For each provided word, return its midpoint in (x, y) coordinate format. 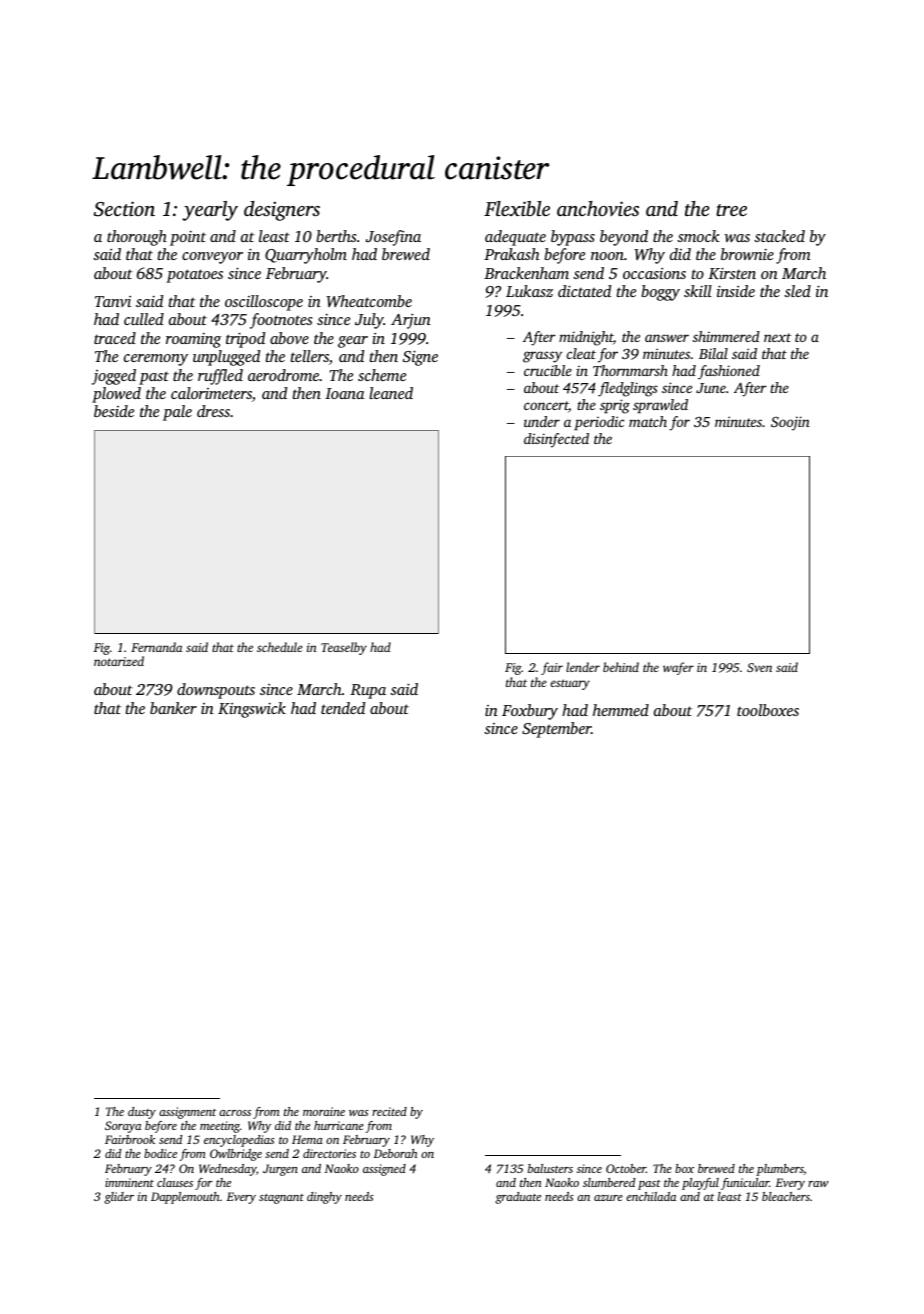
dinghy (324, 1198)
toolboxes (768, 710)
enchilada (651, 1196)
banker (173, 708)
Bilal (713, 353)
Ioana (345, 393)
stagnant (281, 1199)
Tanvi (113, 301)
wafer (678, 668)
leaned (391, 393)
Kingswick (252, 710)
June (711, 388)
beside (114, 411)
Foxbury (530, 712)
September (556, 730)
